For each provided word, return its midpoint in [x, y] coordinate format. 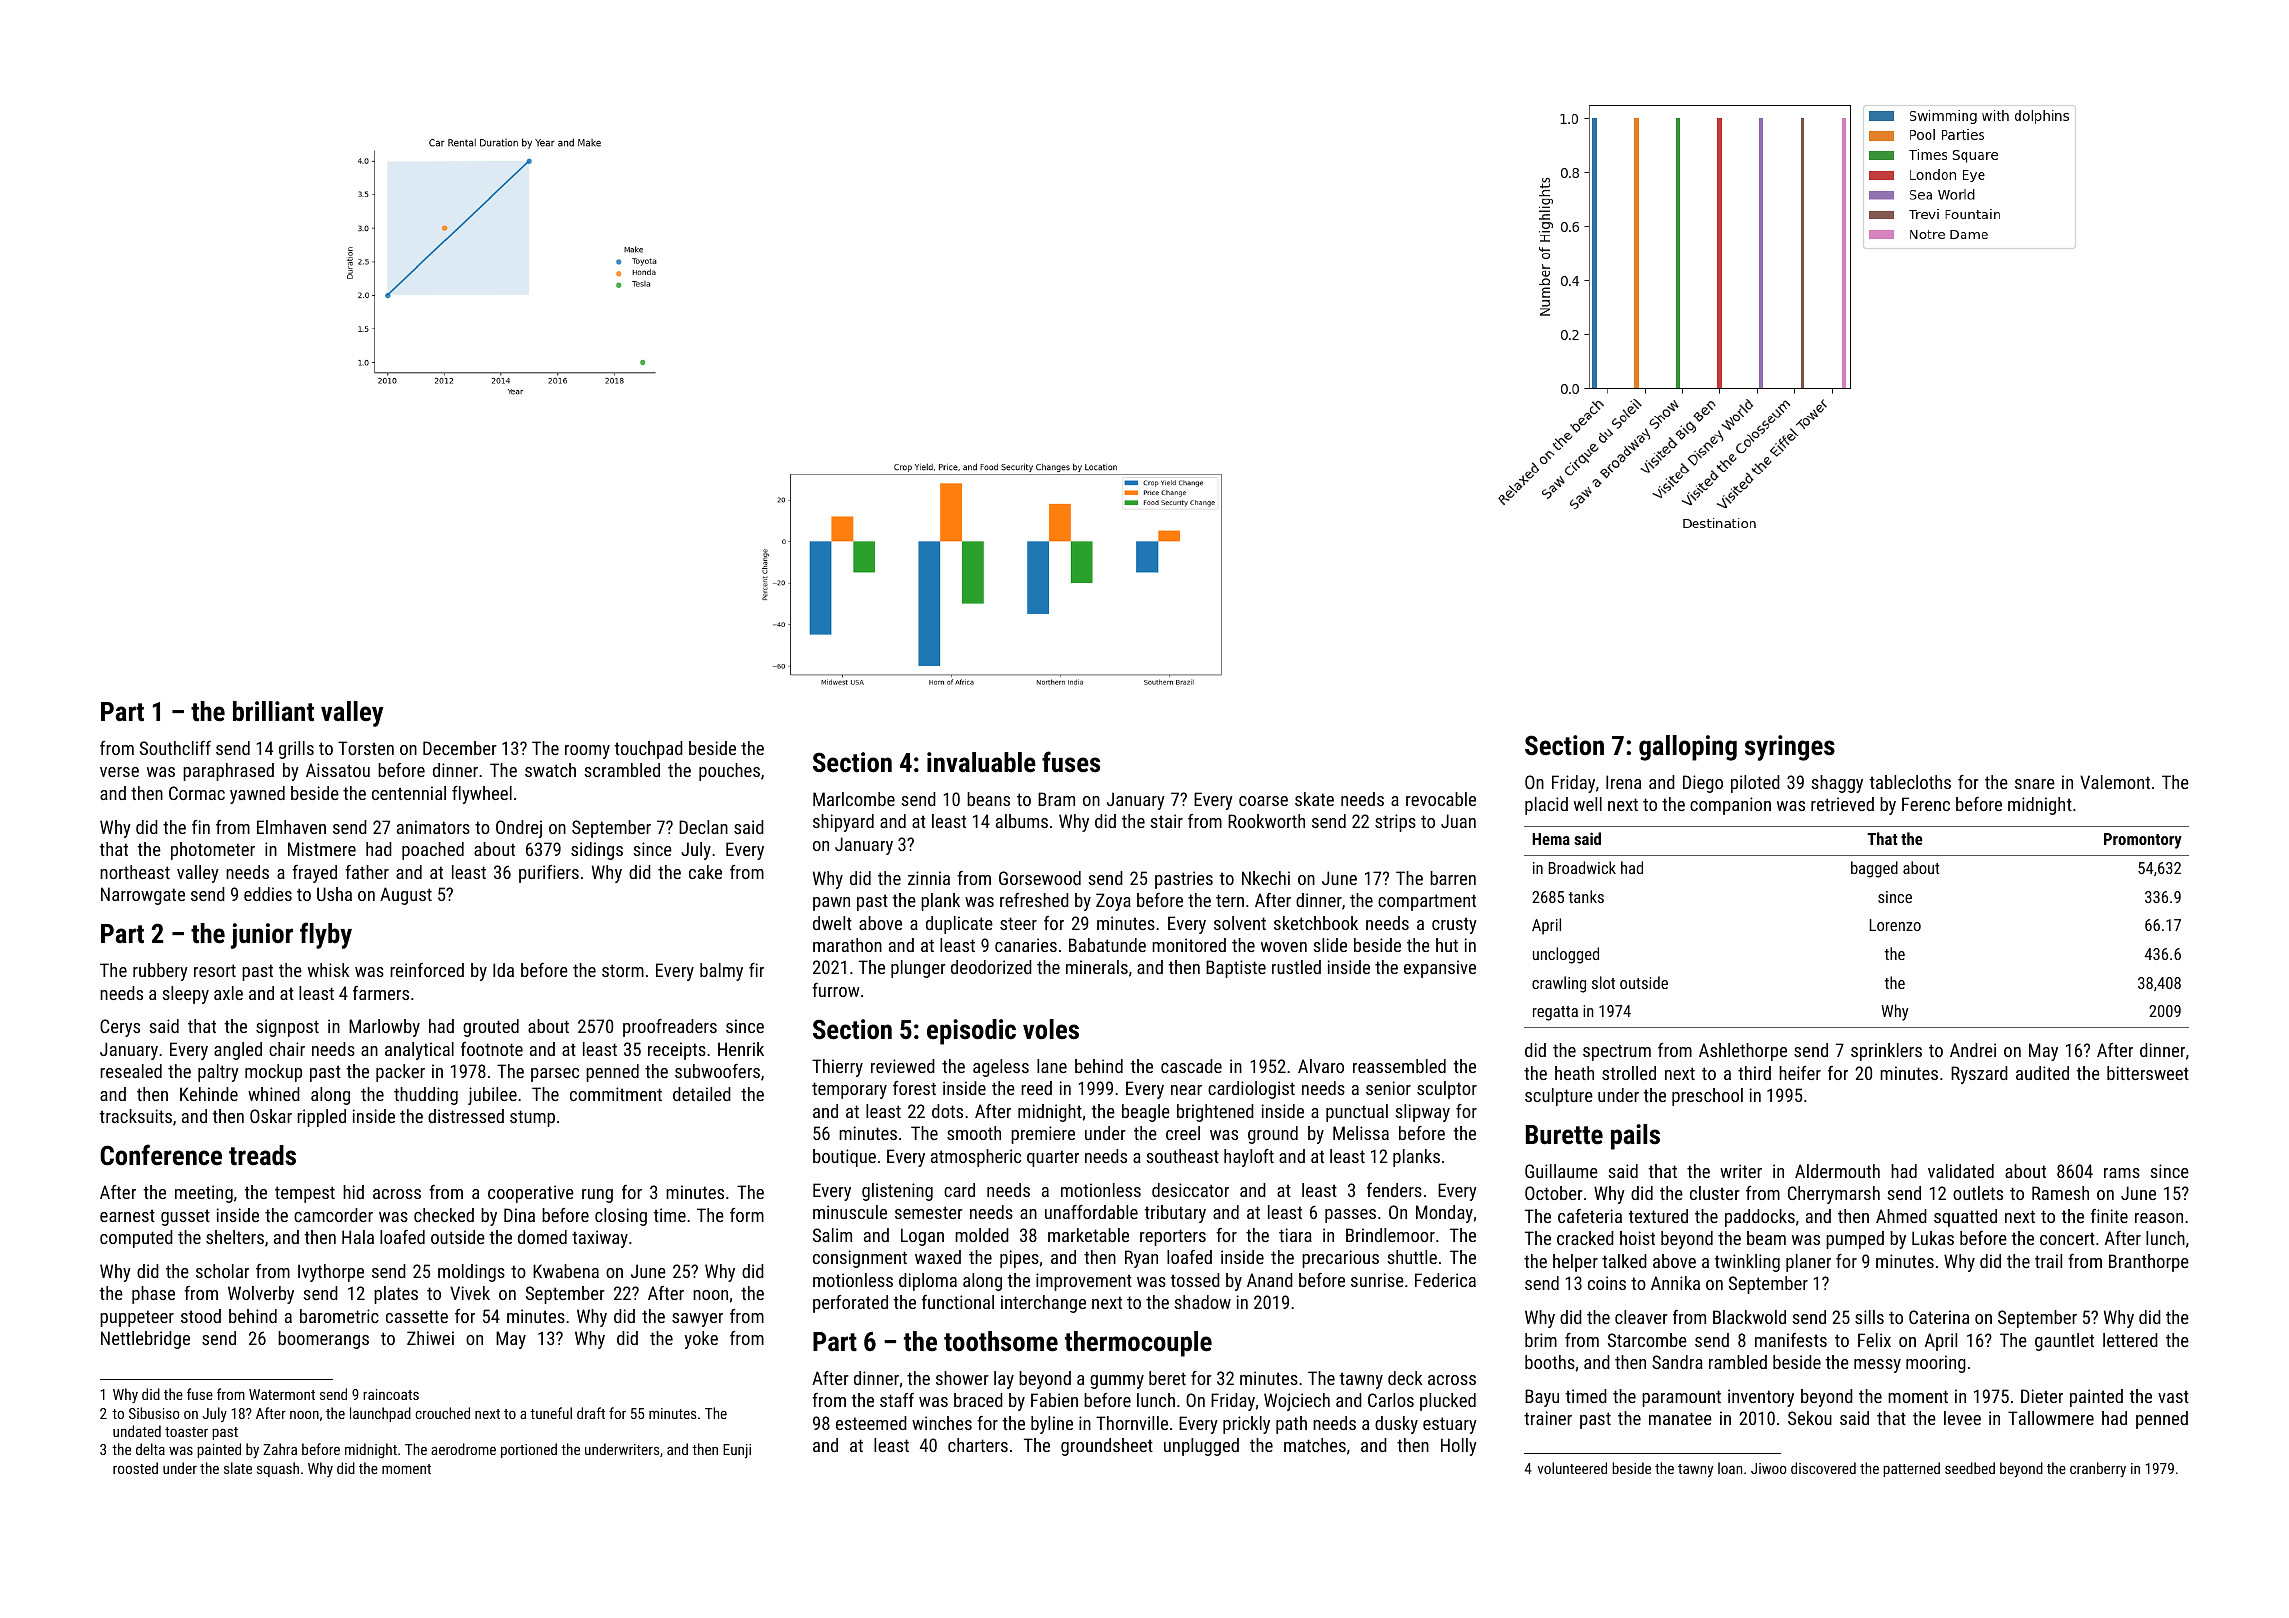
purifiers [549, 874]
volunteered [1572, 1468]
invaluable [981, 762]
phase [153, 1295]
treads [262, 1155]
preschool [1707, 1097]
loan [1730, 1468]
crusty [1454, 925]
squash [278, 1469]
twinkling [1747, 1263]
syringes [1790, 748]
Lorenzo [1895, 925]
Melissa [1361, 1133]
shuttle [1412, 1257]
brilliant [273, 711]
